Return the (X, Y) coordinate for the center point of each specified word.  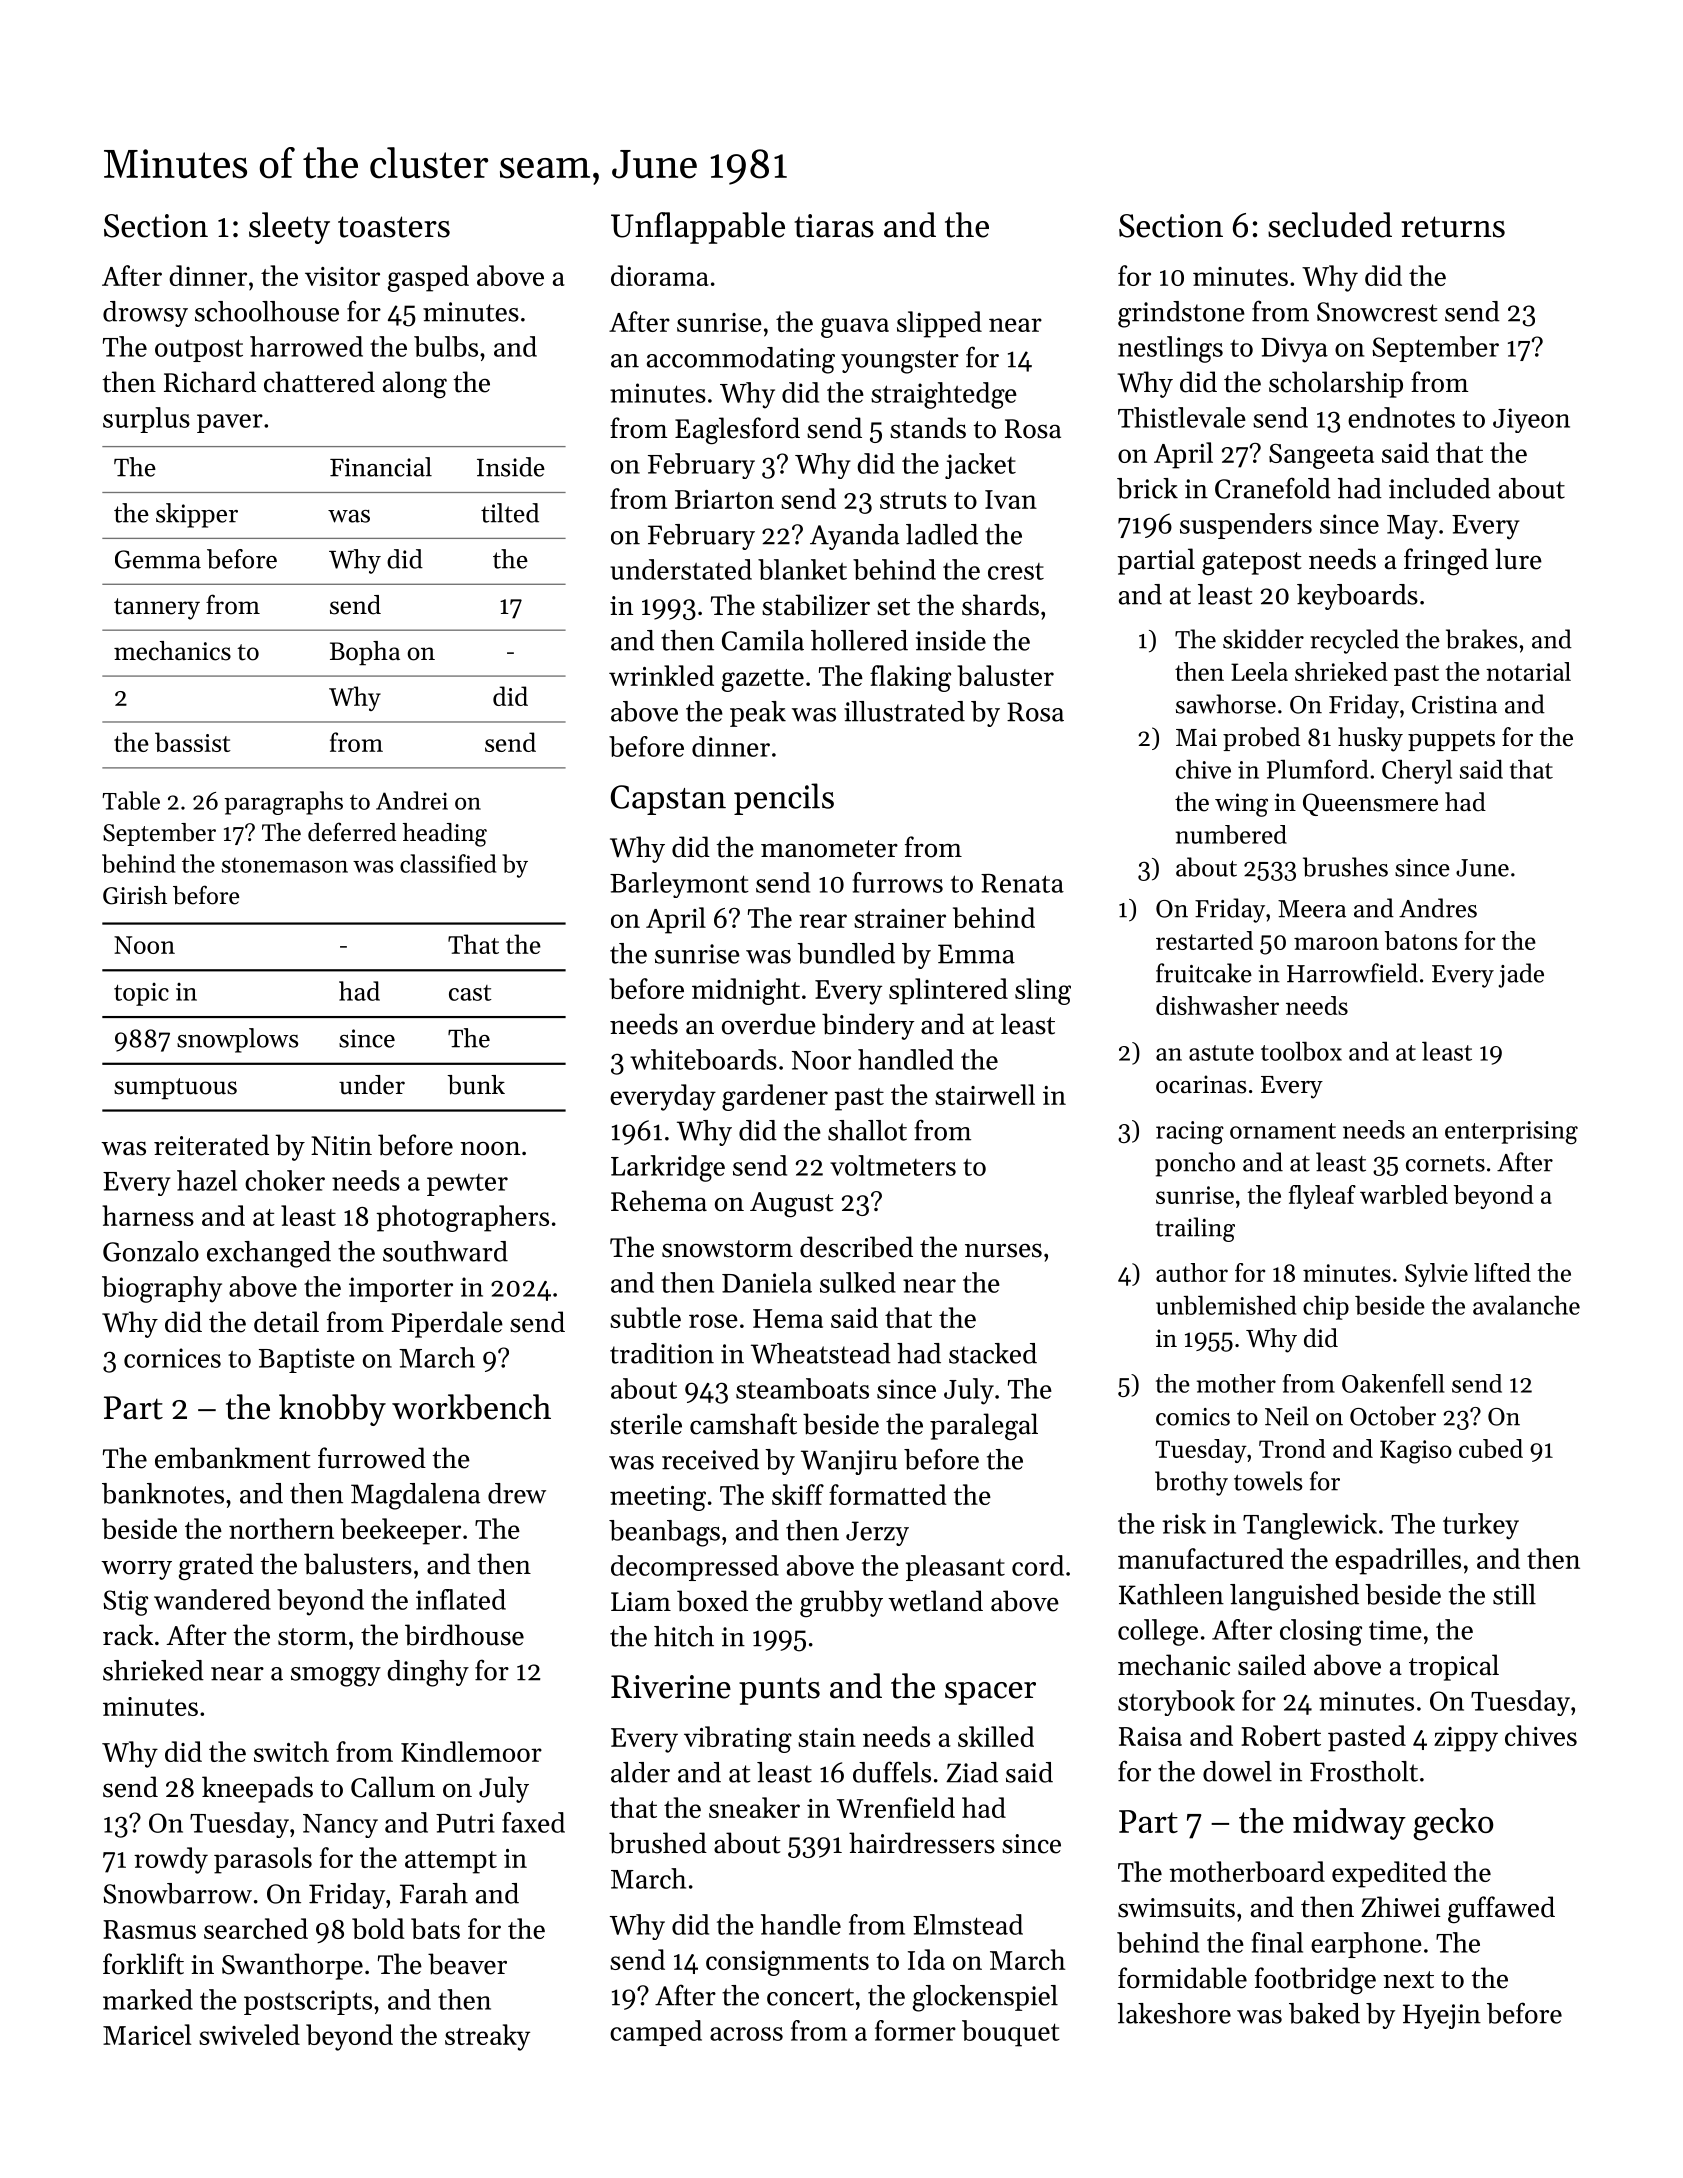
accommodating (741, 360)
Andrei (412, 800)
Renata (1022, 883)
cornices (172, 1358)
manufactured (1201, 1558)
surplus (146, 420)
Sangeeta (1321, 456)
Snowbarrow (177, 1893)
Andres (1438, 908)
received (710, 1459)
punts (779, 1691)
